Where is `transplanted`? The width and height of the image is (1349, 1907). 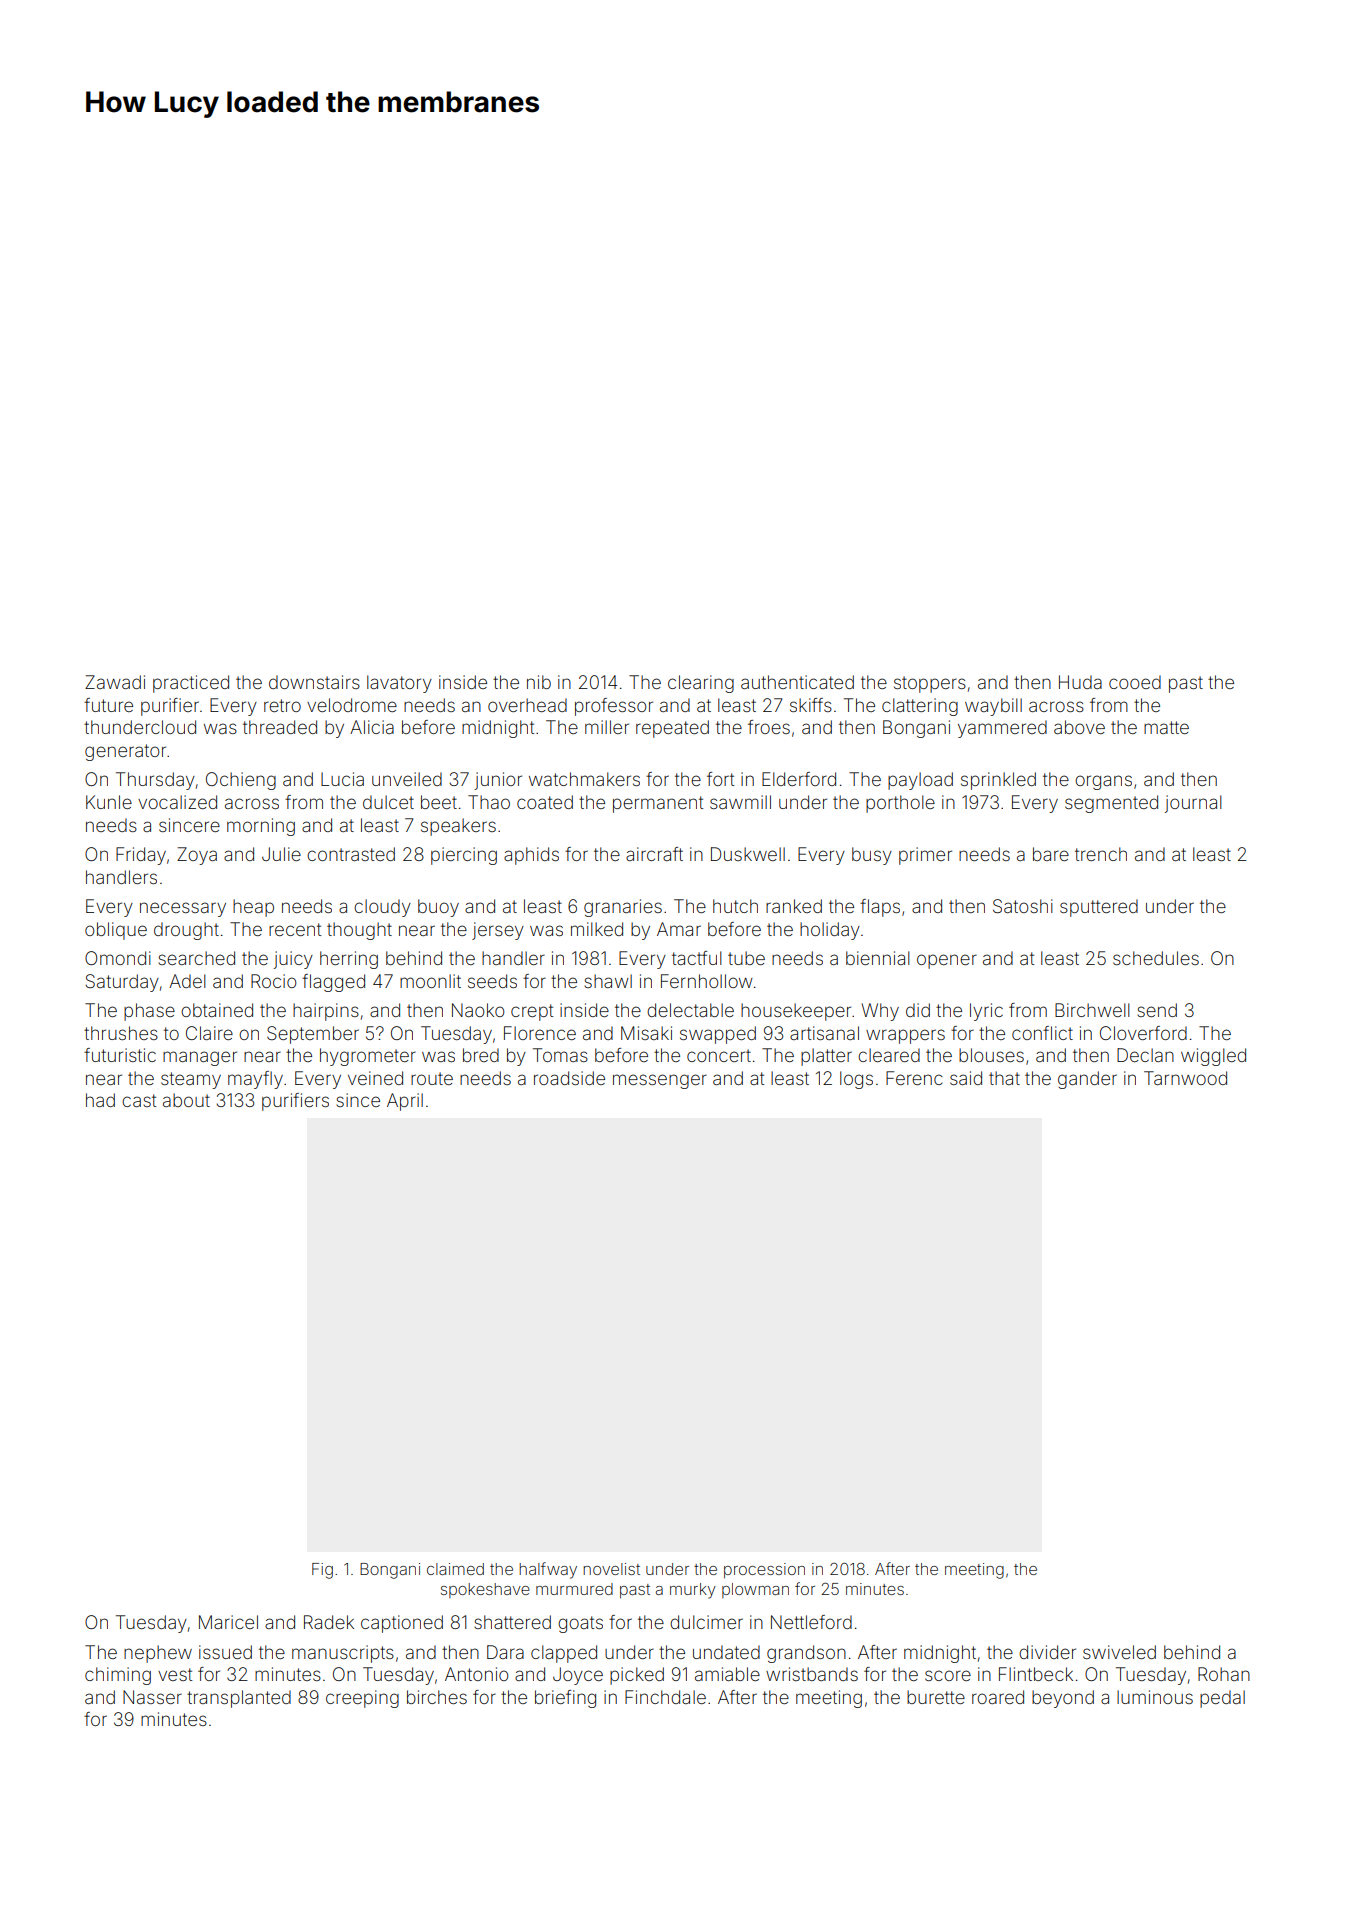
transplanted is located at coordinates (239, 1699).
